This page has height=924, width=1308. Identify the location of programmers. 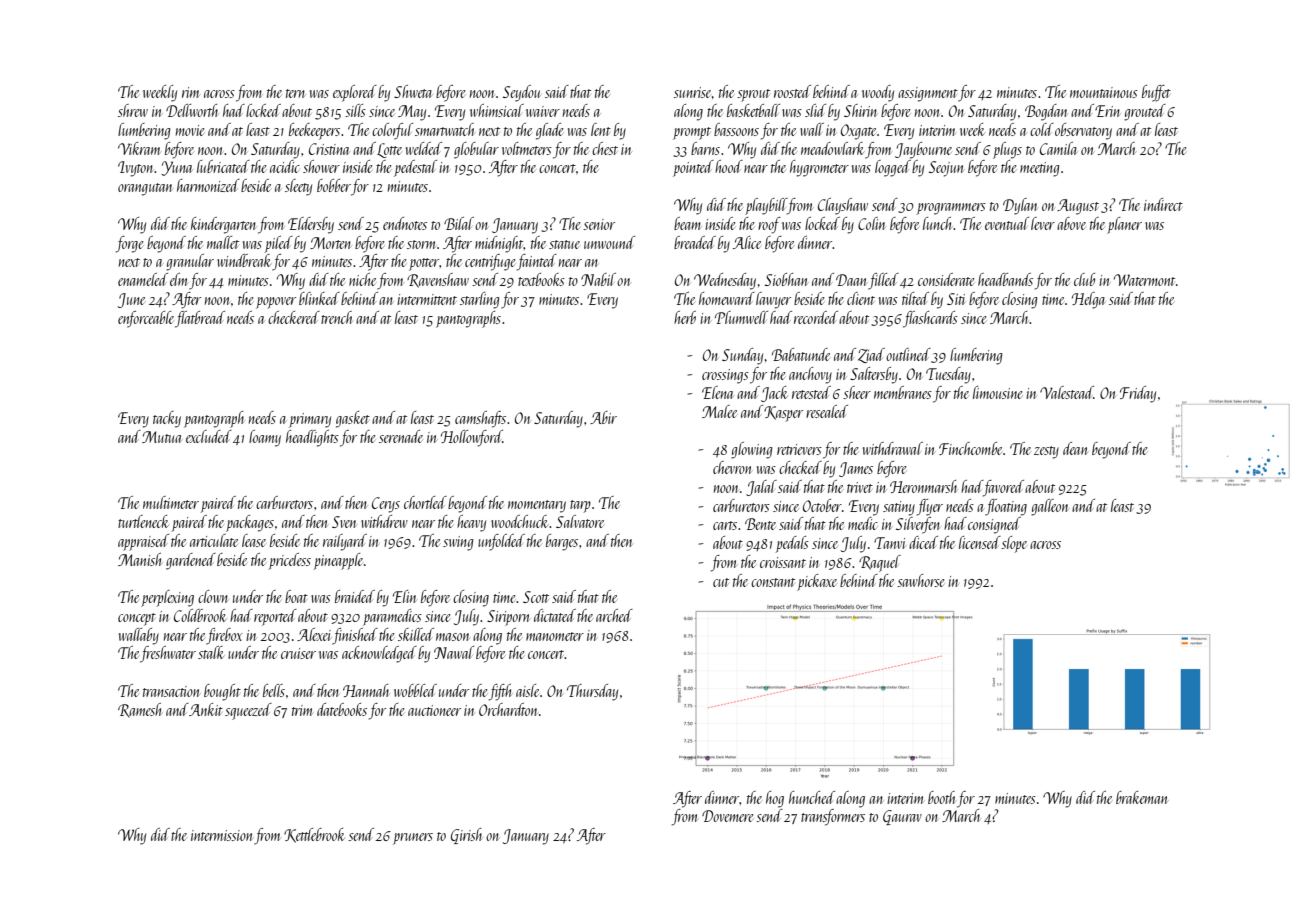
(951, 209).
